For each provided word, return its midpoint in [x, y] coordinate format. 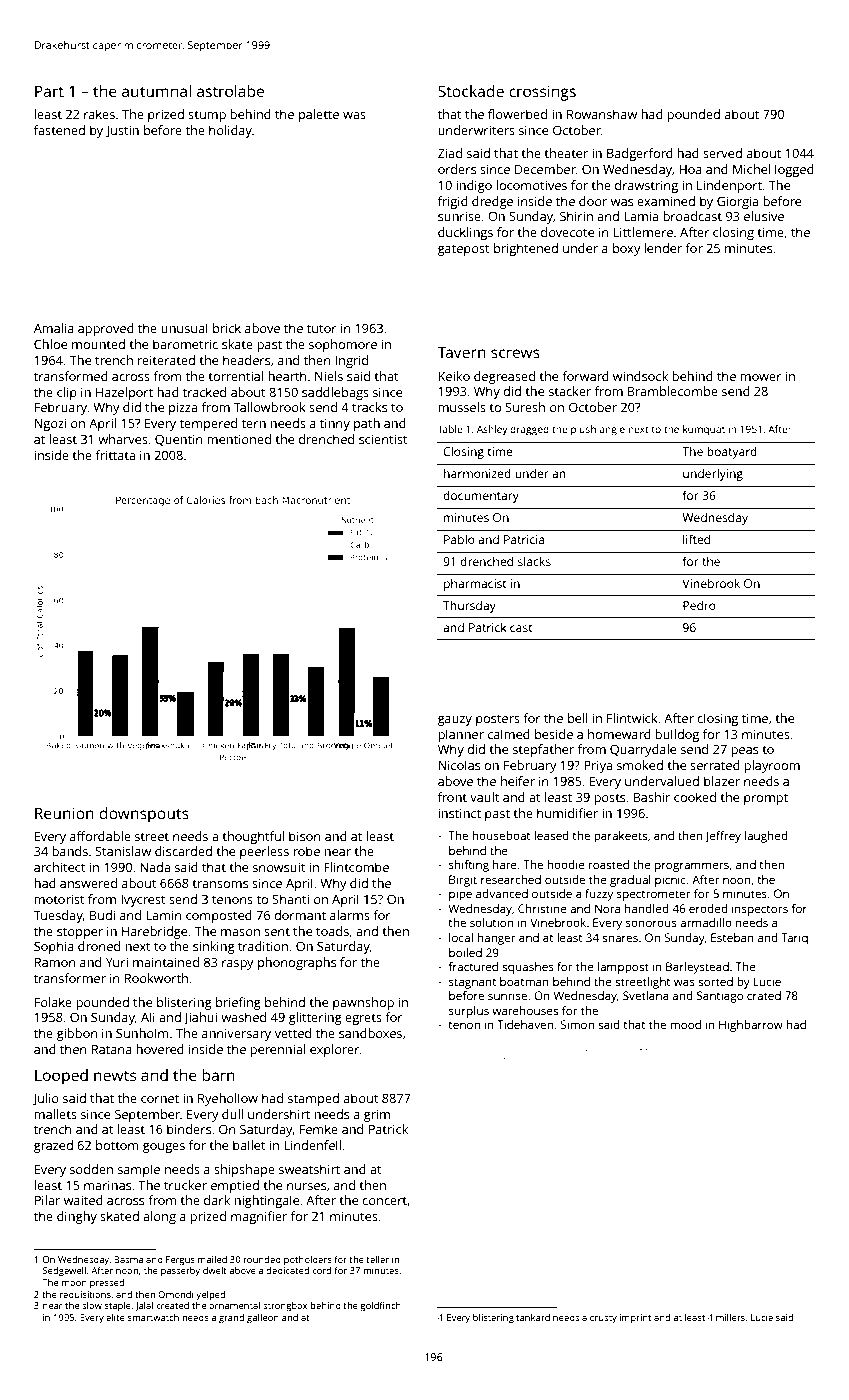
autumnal [156, 91]
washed [243, 1017]
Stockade [471, 91]
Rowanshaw [602, 114]
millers [730, 1317]
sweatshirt [309, 1169]
